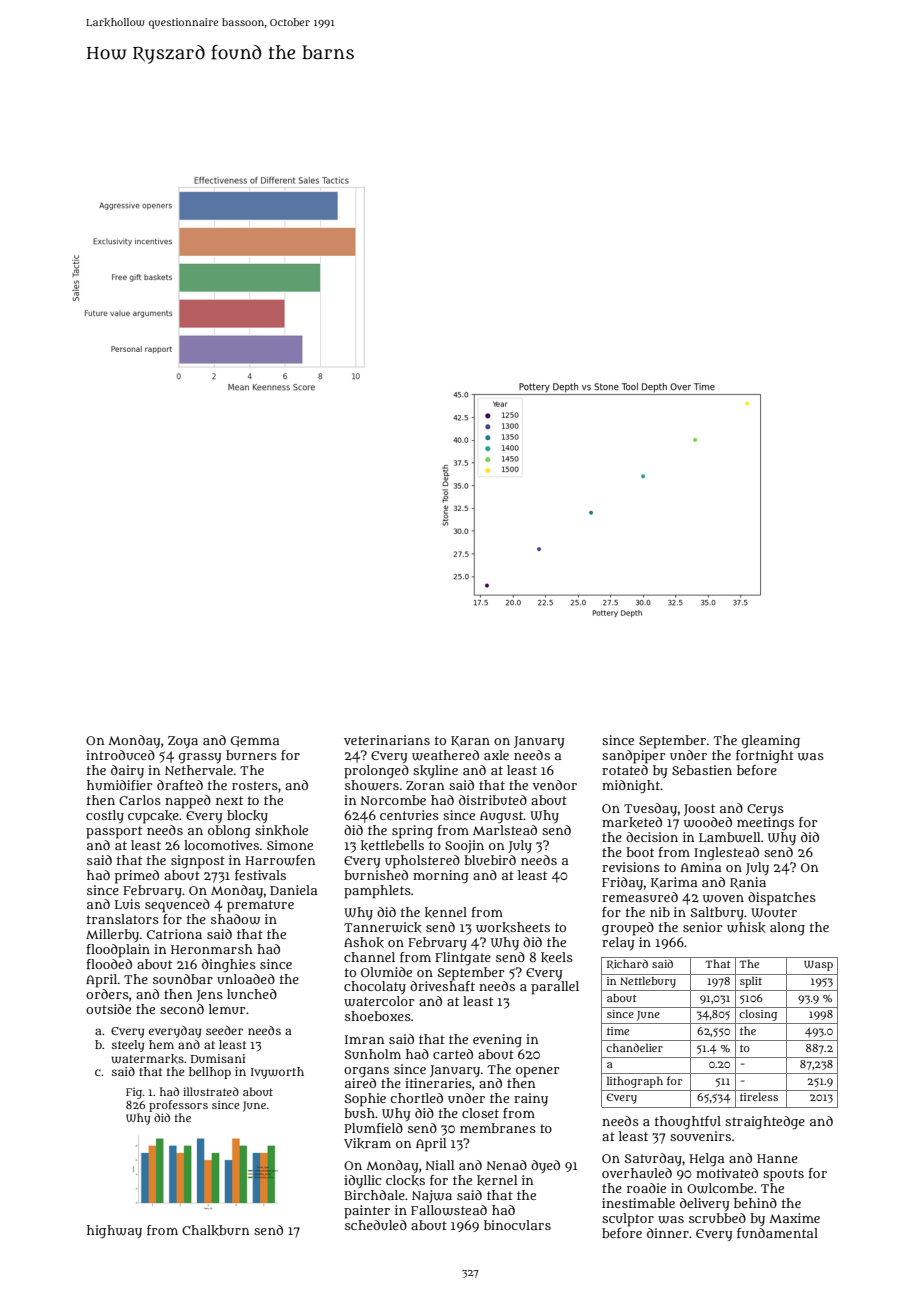 The height and width of the page is (1308, 924). Describe the element at coordinates (114, 1231) in the page. I see `highway` at that location.
